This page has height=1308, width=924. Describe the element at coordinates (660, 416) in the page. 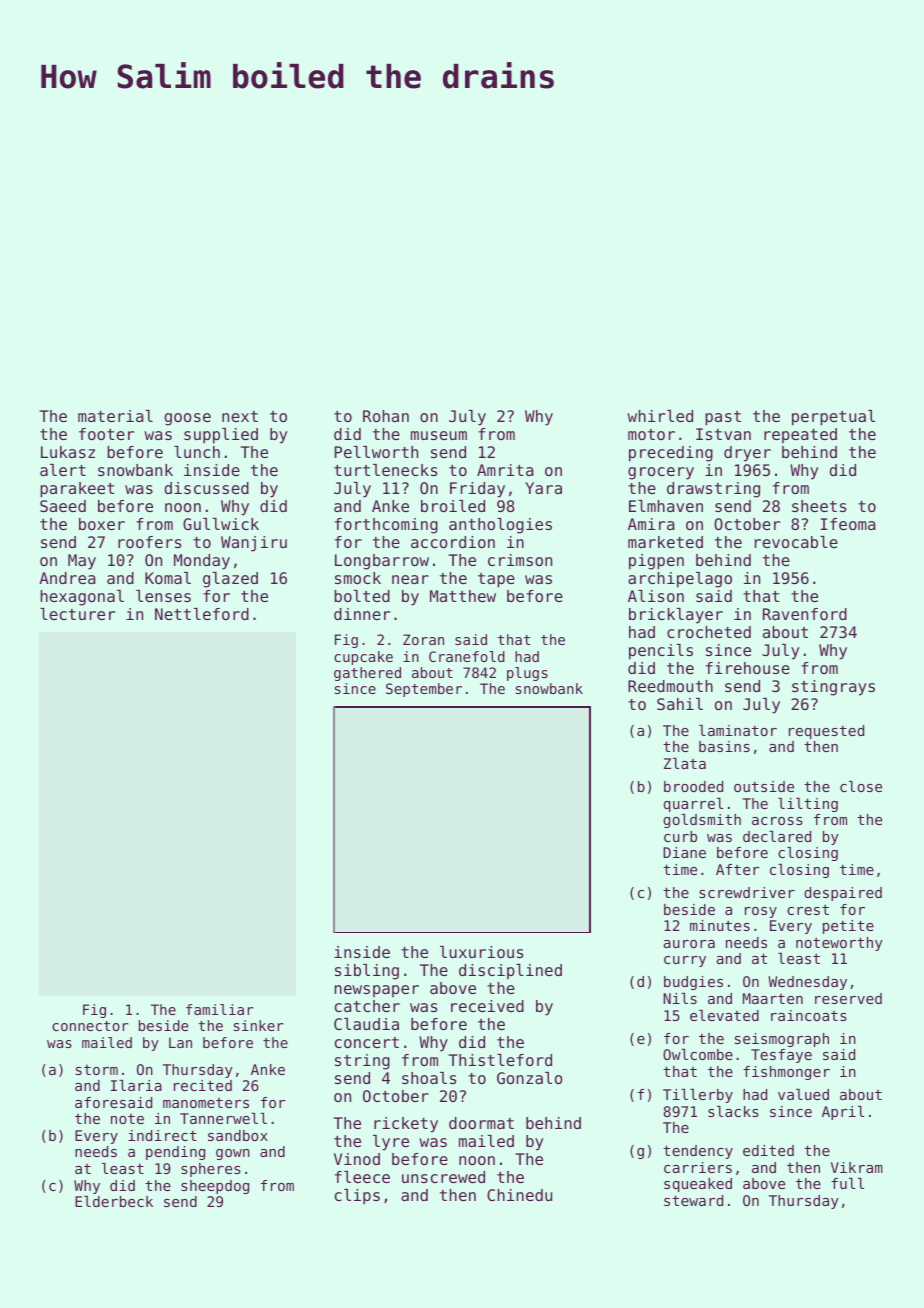

I see `whirled` at that location.
